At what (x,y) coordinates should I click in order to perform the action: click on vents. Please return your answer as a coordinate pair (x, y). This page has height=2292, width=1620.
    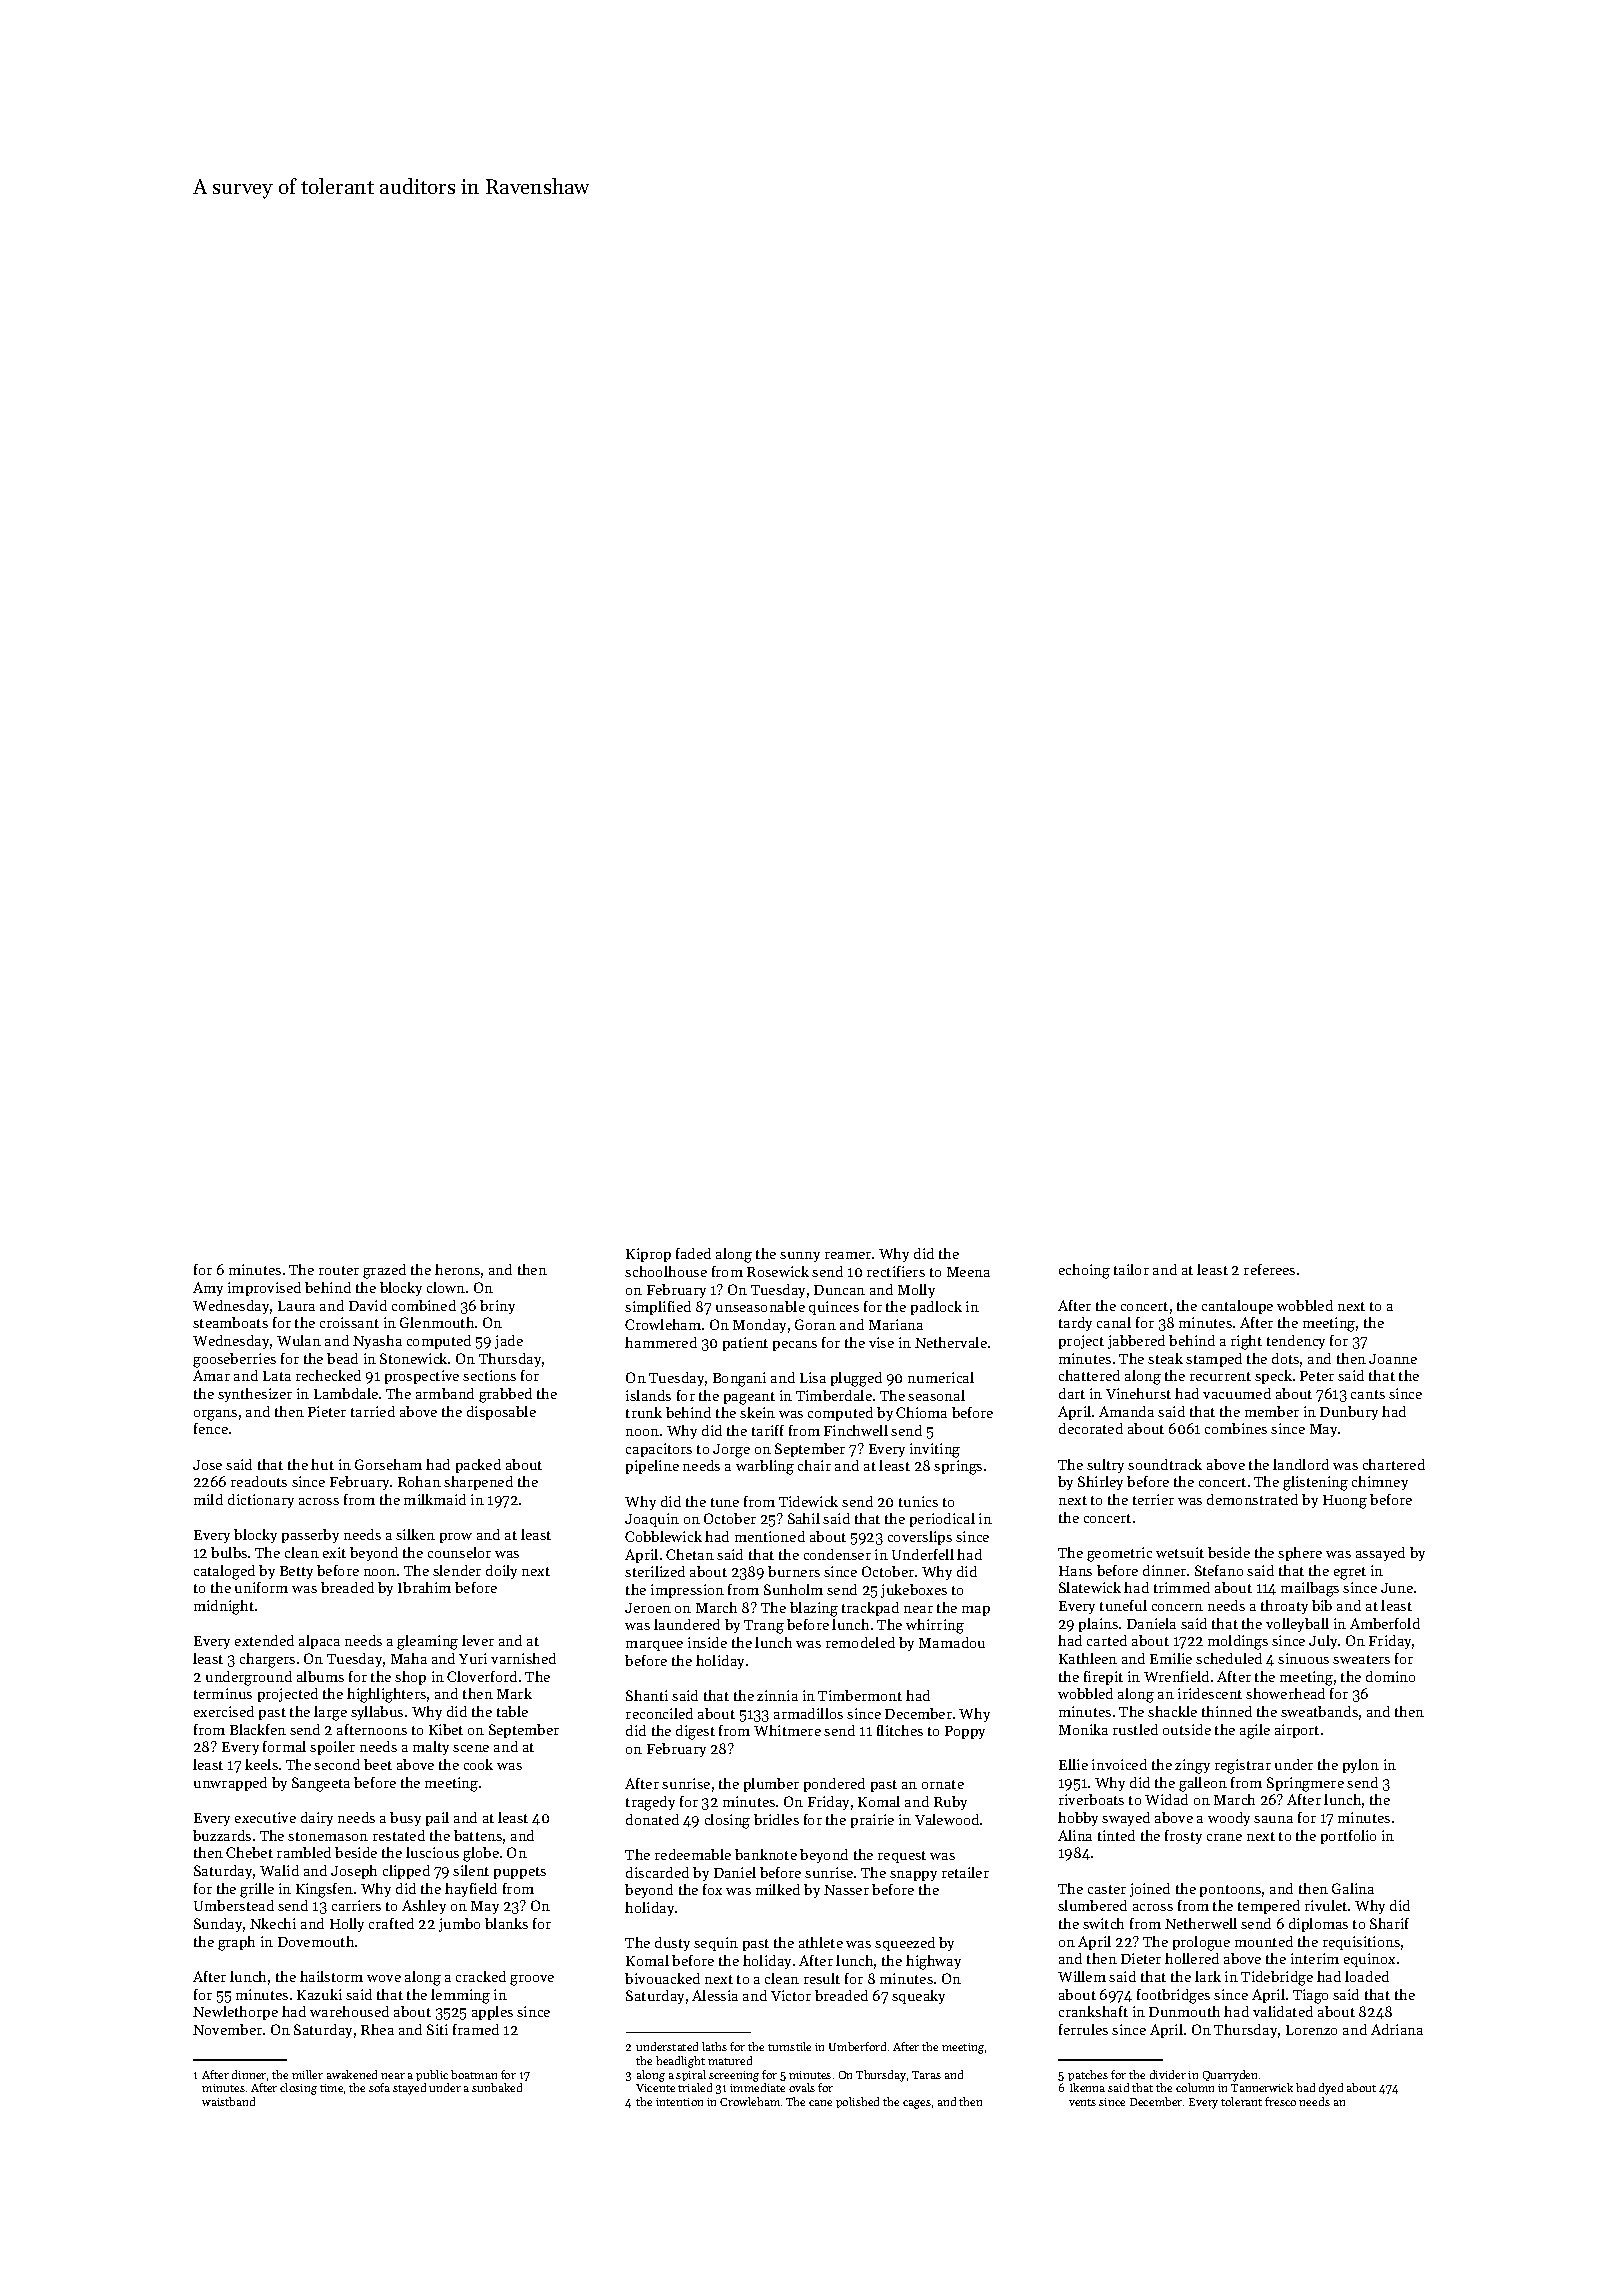
    Looking at the image, I should click on (1082, 2102).
